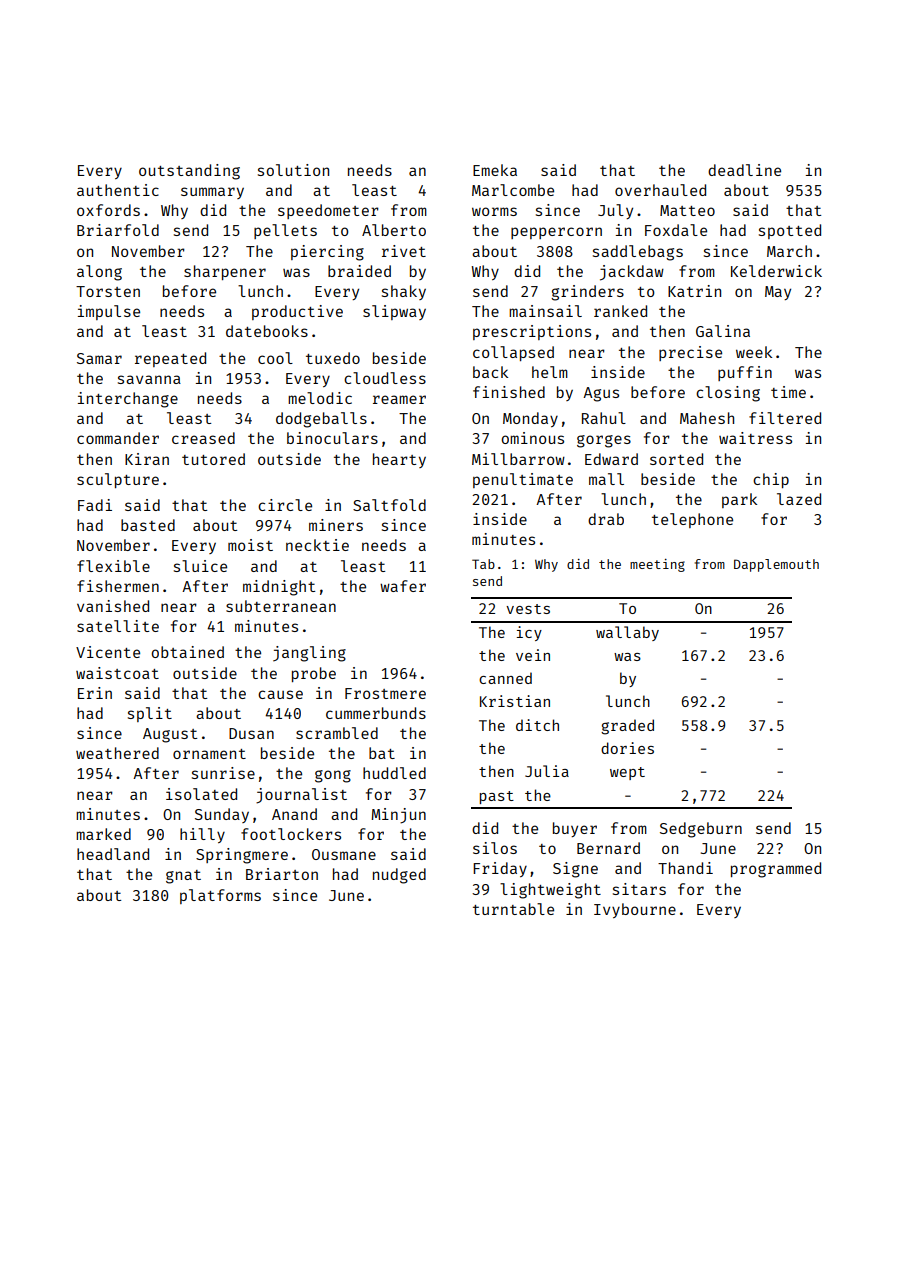  What do you see at coordinates (497, 797) in the document?
I see `past` at bounding box center [497, 797].
